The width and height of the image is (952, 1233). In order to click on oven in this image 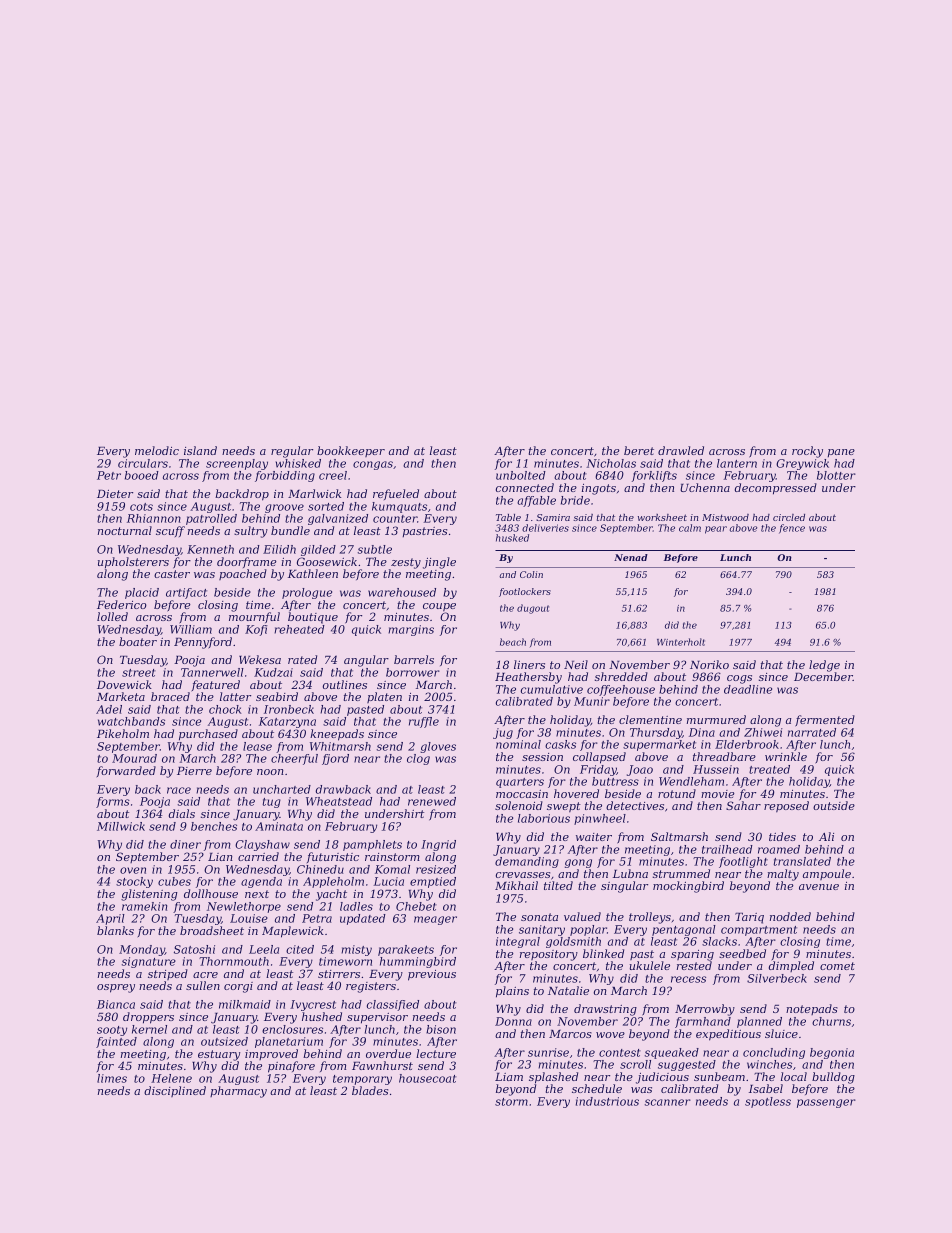, I will do `click(133, 870)`.
